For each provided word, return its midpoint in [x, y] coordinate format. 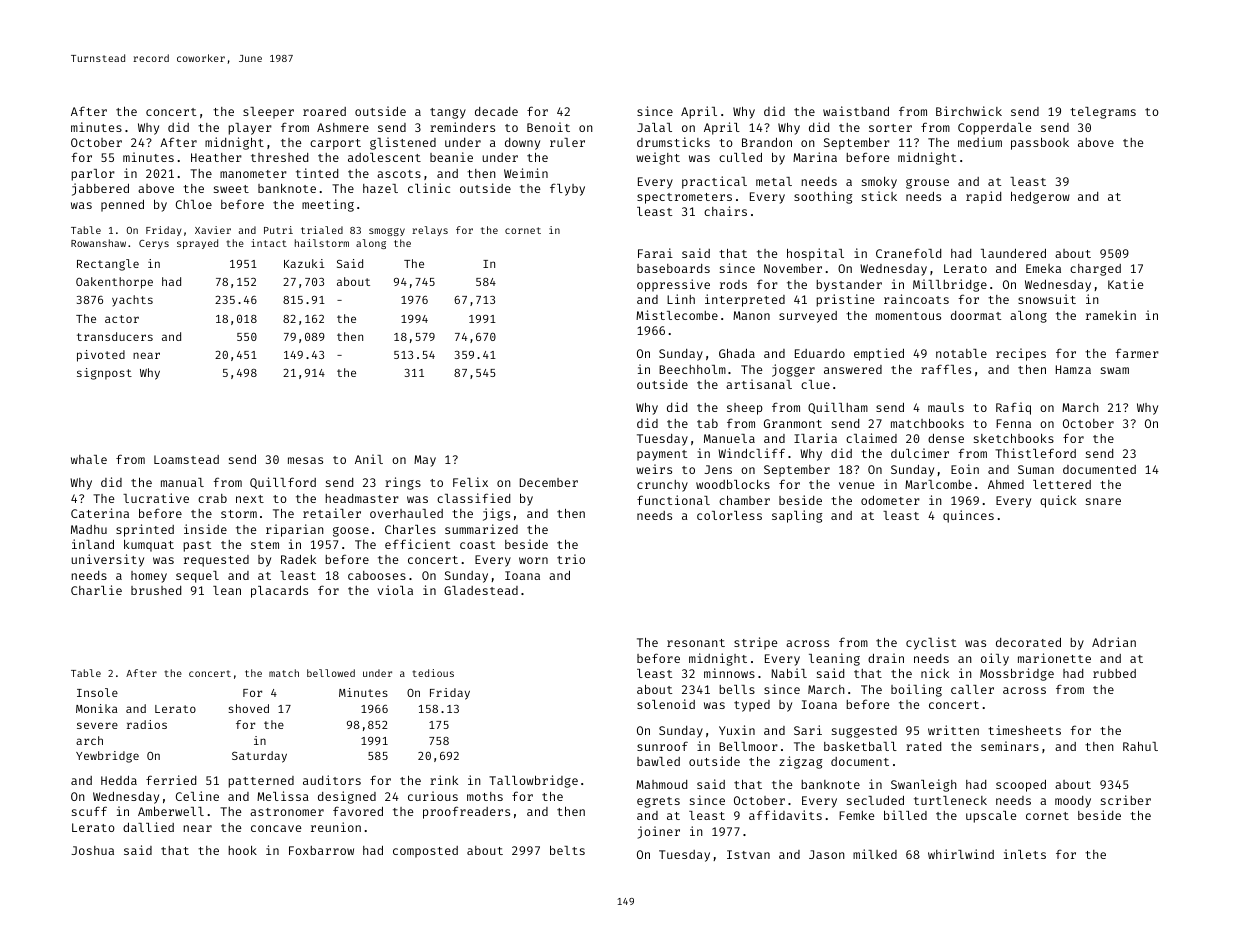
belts [567, 850]
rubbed [1114, 673]
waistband [856, 111]
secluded [875, 800]
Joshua [92, 850]
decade [496, 111]
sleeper [268, 113]
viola [395, 590]
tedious [433, 673]
